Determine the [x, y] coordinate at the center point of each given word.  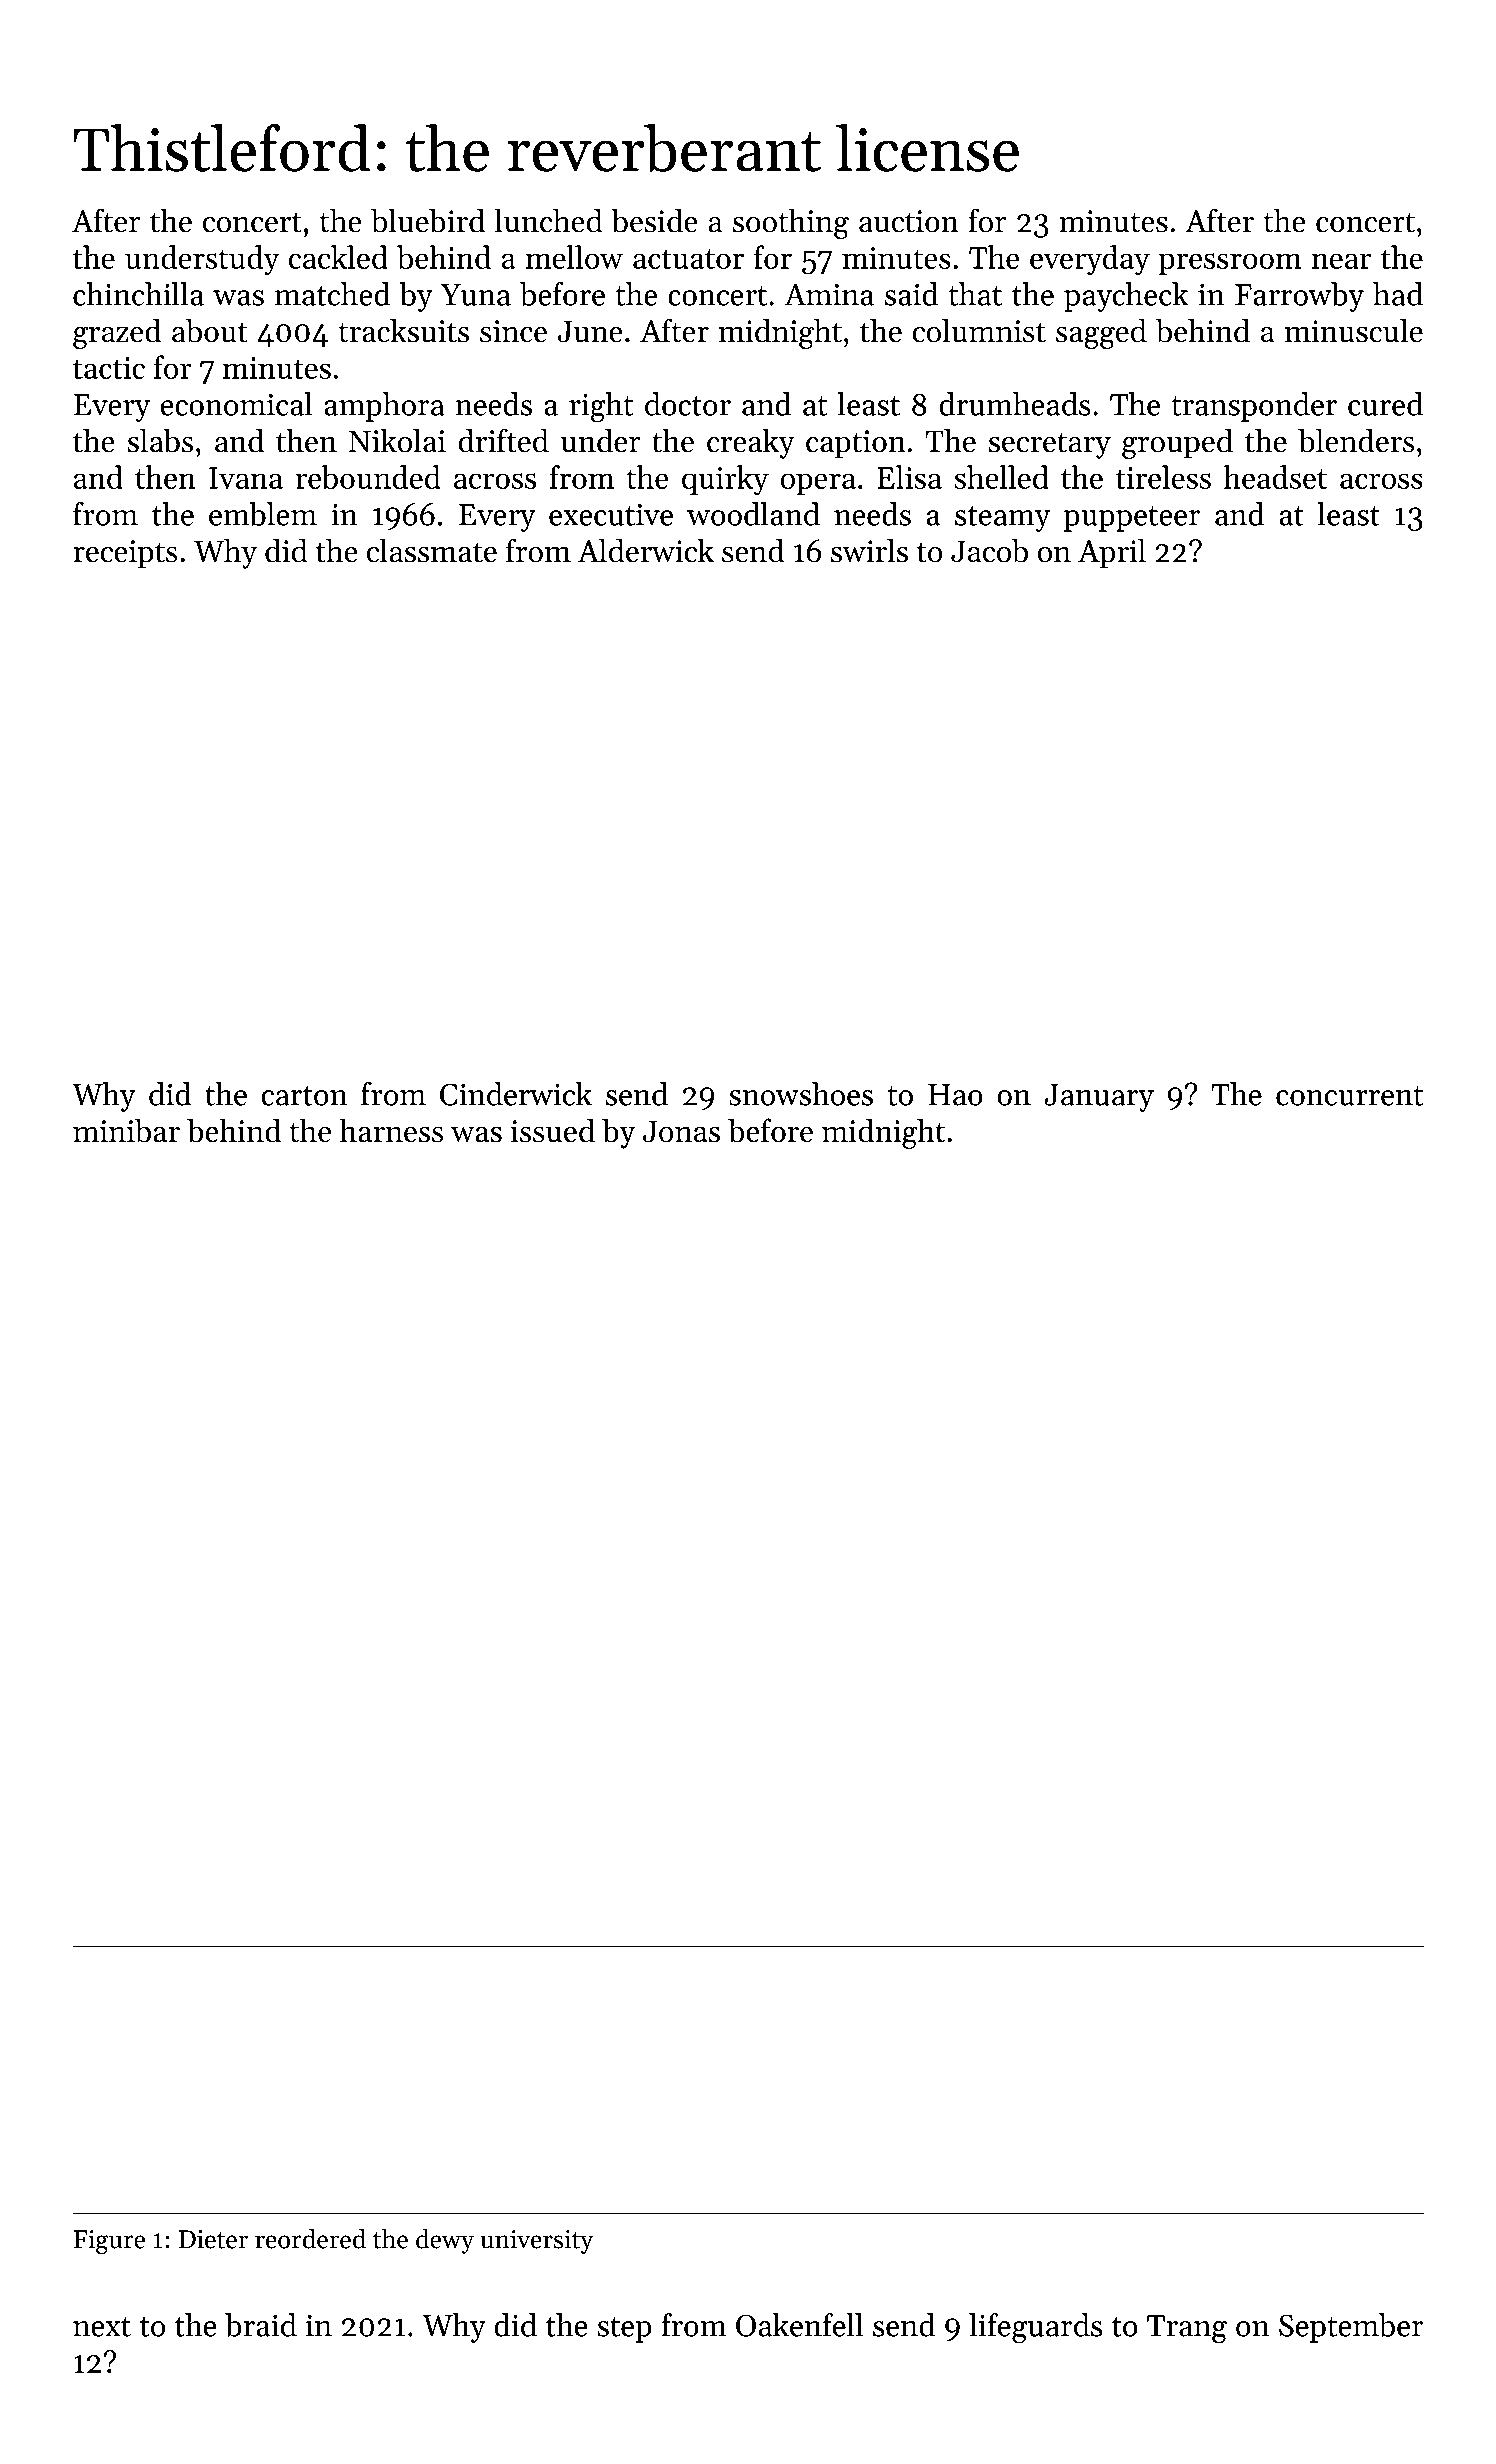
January [1099, 1098]
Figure [109, 2242]
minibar [126, 1130]
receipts [125, 554]
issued [553, 1130]
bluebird [428, 220]
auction [909, 221]
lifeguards [1035, 2328]
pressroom [1230, 264]
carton [304, 1096]
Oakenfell [799, 2325]
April [1112, 553]
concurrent [1349, 1096]
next [102, 2327]
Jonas [681, 1131]
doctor [688, 404]
